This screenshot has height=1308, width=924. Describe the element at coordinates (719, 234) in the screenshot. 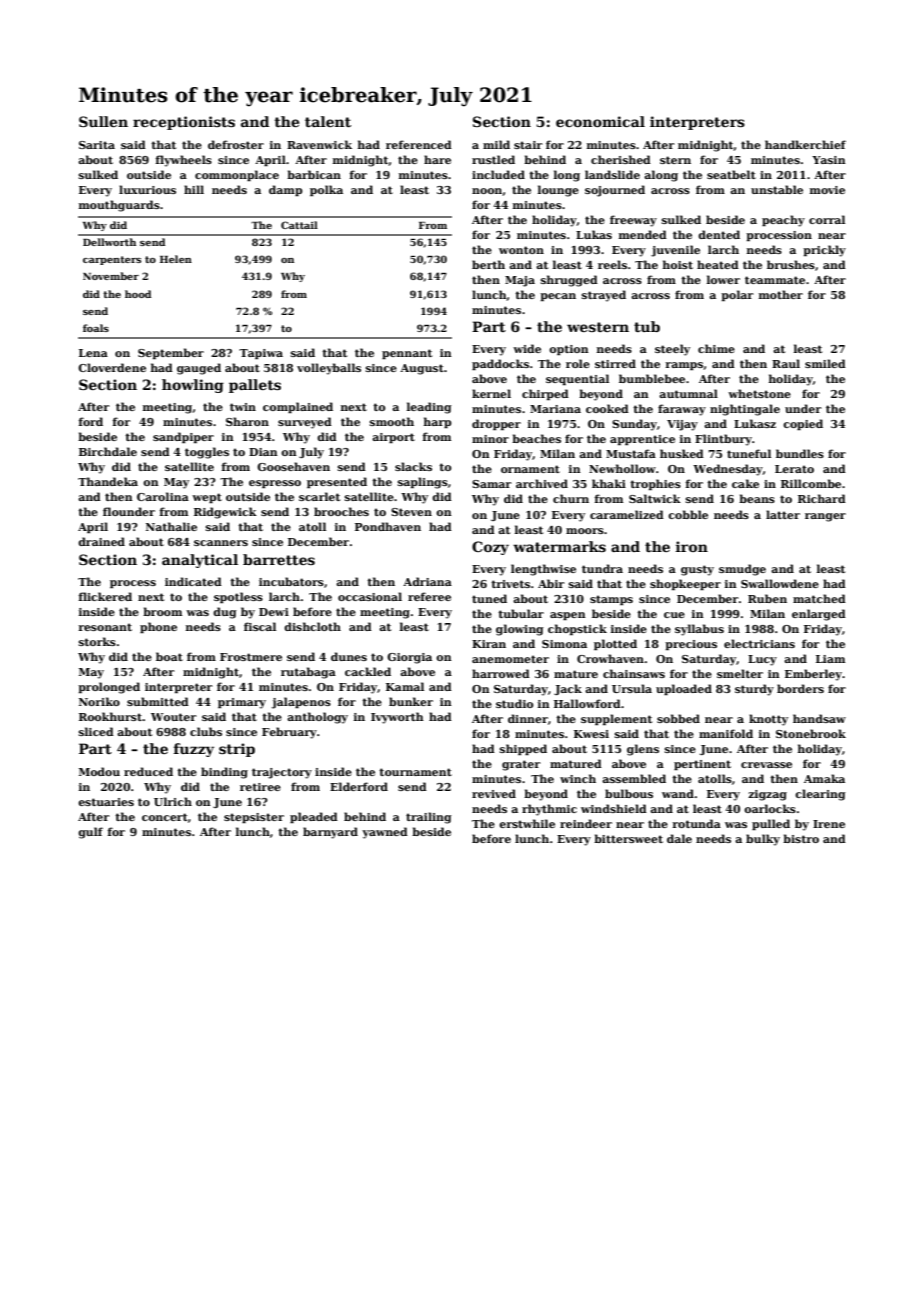

I see `dented` at that location.
